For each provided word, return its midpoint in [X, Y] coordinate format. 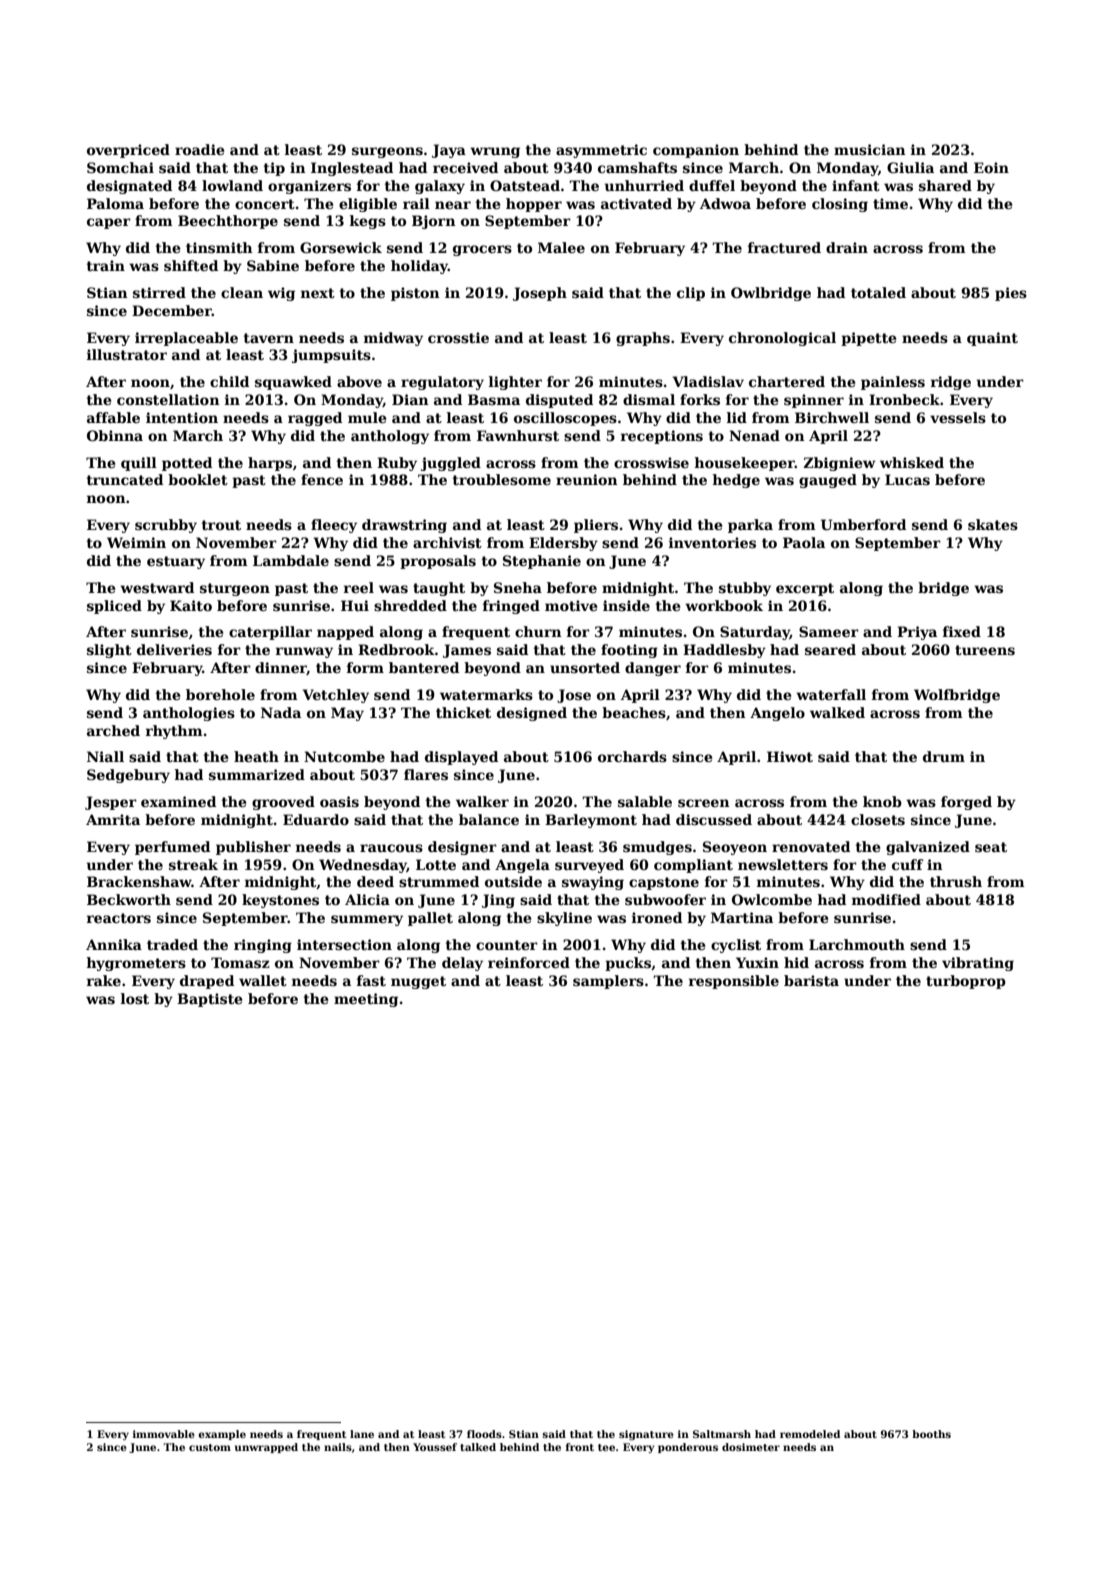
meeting [366, 1000]
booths [931, 1434]
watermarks [486, 694]
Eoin [991, 167]
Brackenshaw [139, 881]
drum [944, 756]
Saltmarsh [722, 1434]
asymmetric [601, 151]
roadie [199, 149]
